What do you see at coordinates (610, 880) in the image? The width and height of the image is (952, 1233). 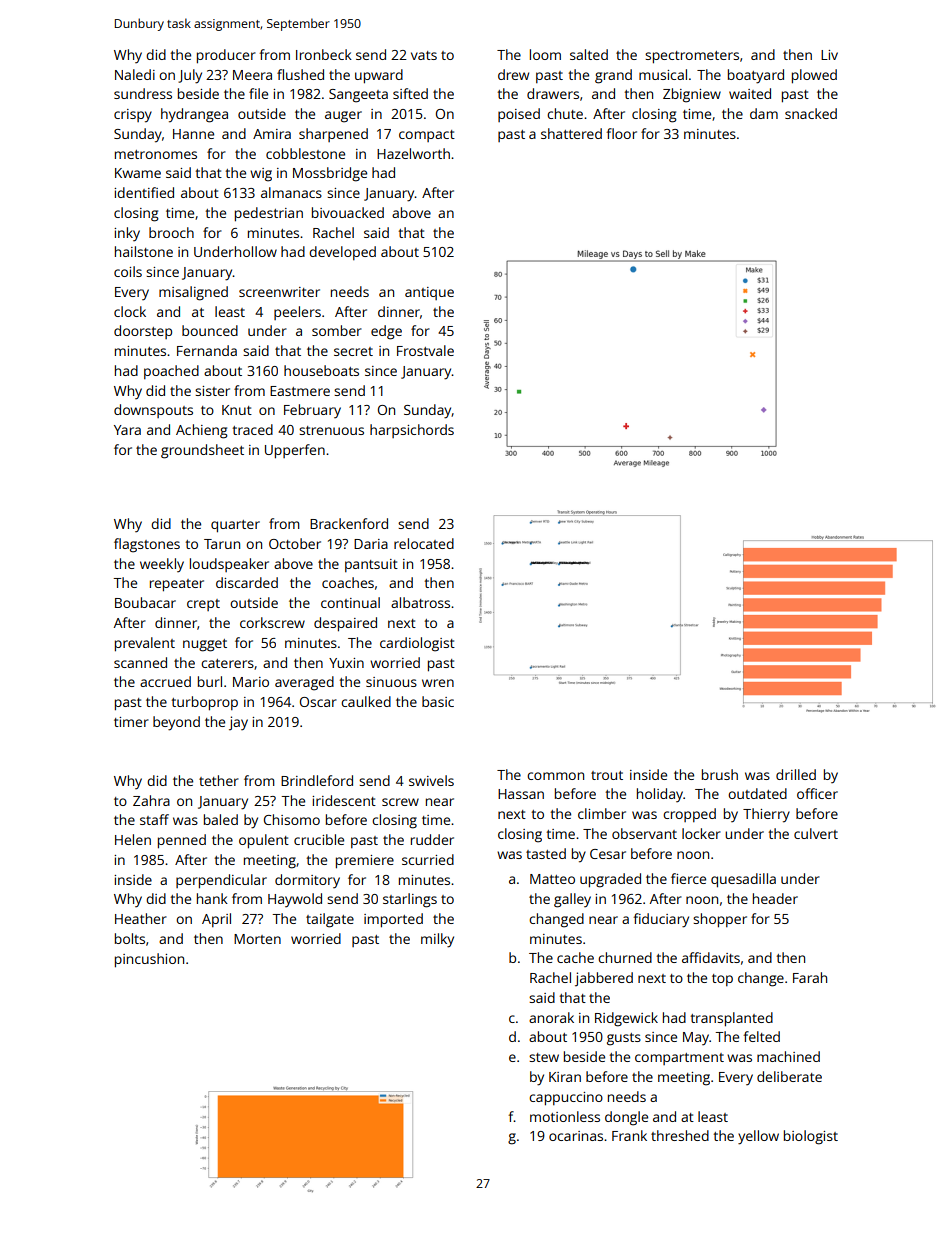 I see `upgraded` at bounding box center [610, 880].
